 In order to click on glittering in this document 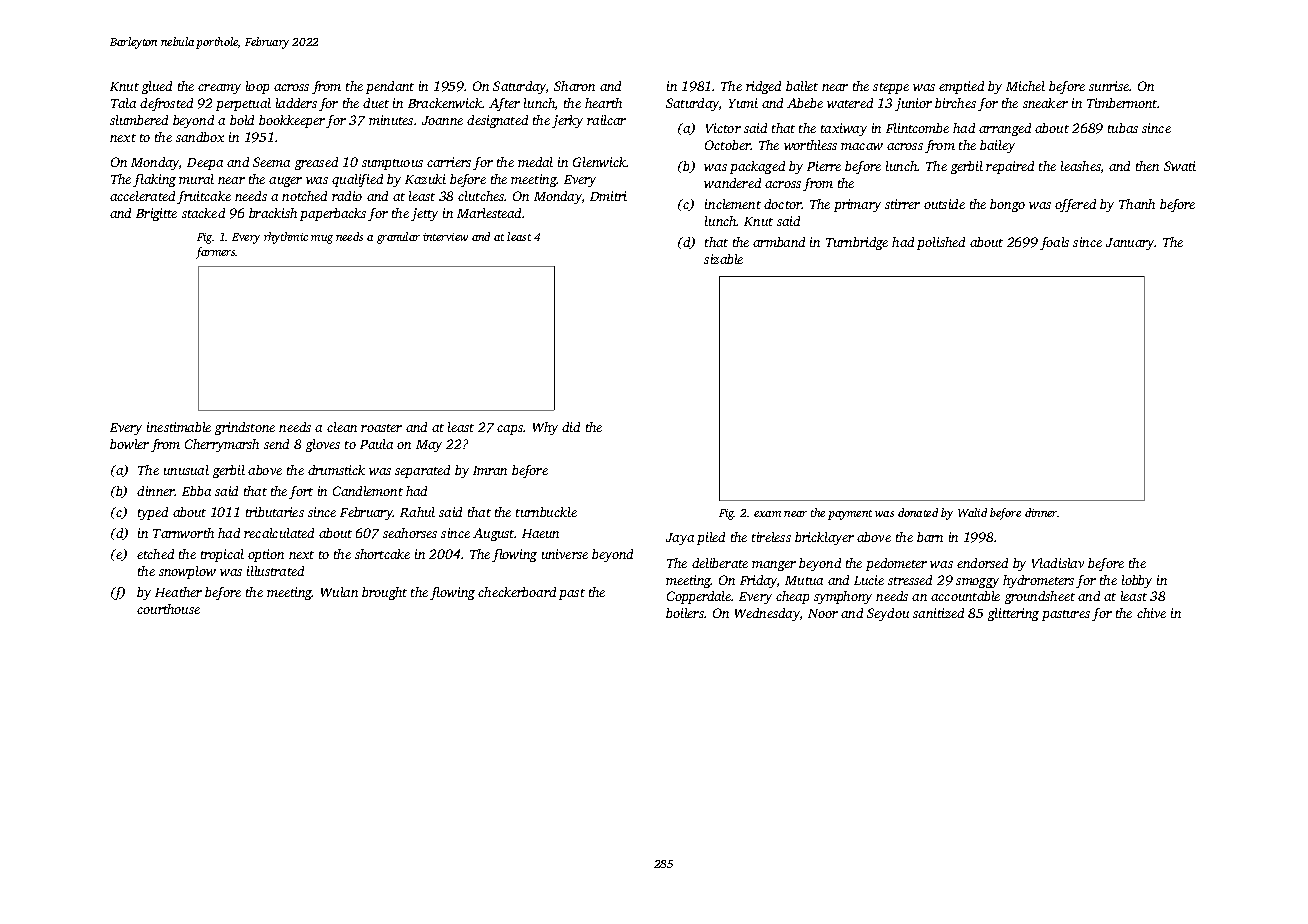, I will do `click(1013, 614)`.
